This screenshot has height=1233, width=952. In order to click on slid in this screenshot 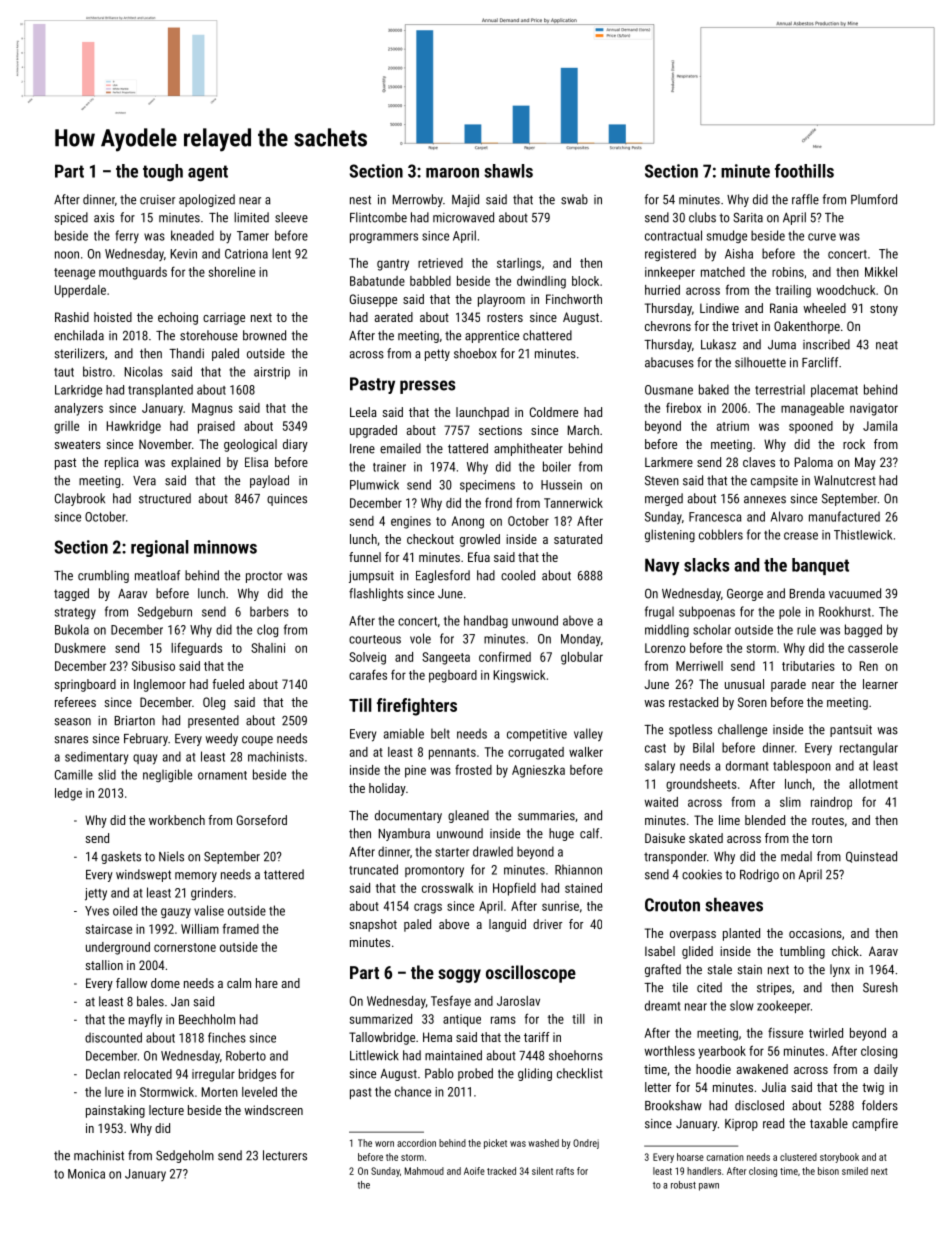, I will do `click(107, 774)`.
